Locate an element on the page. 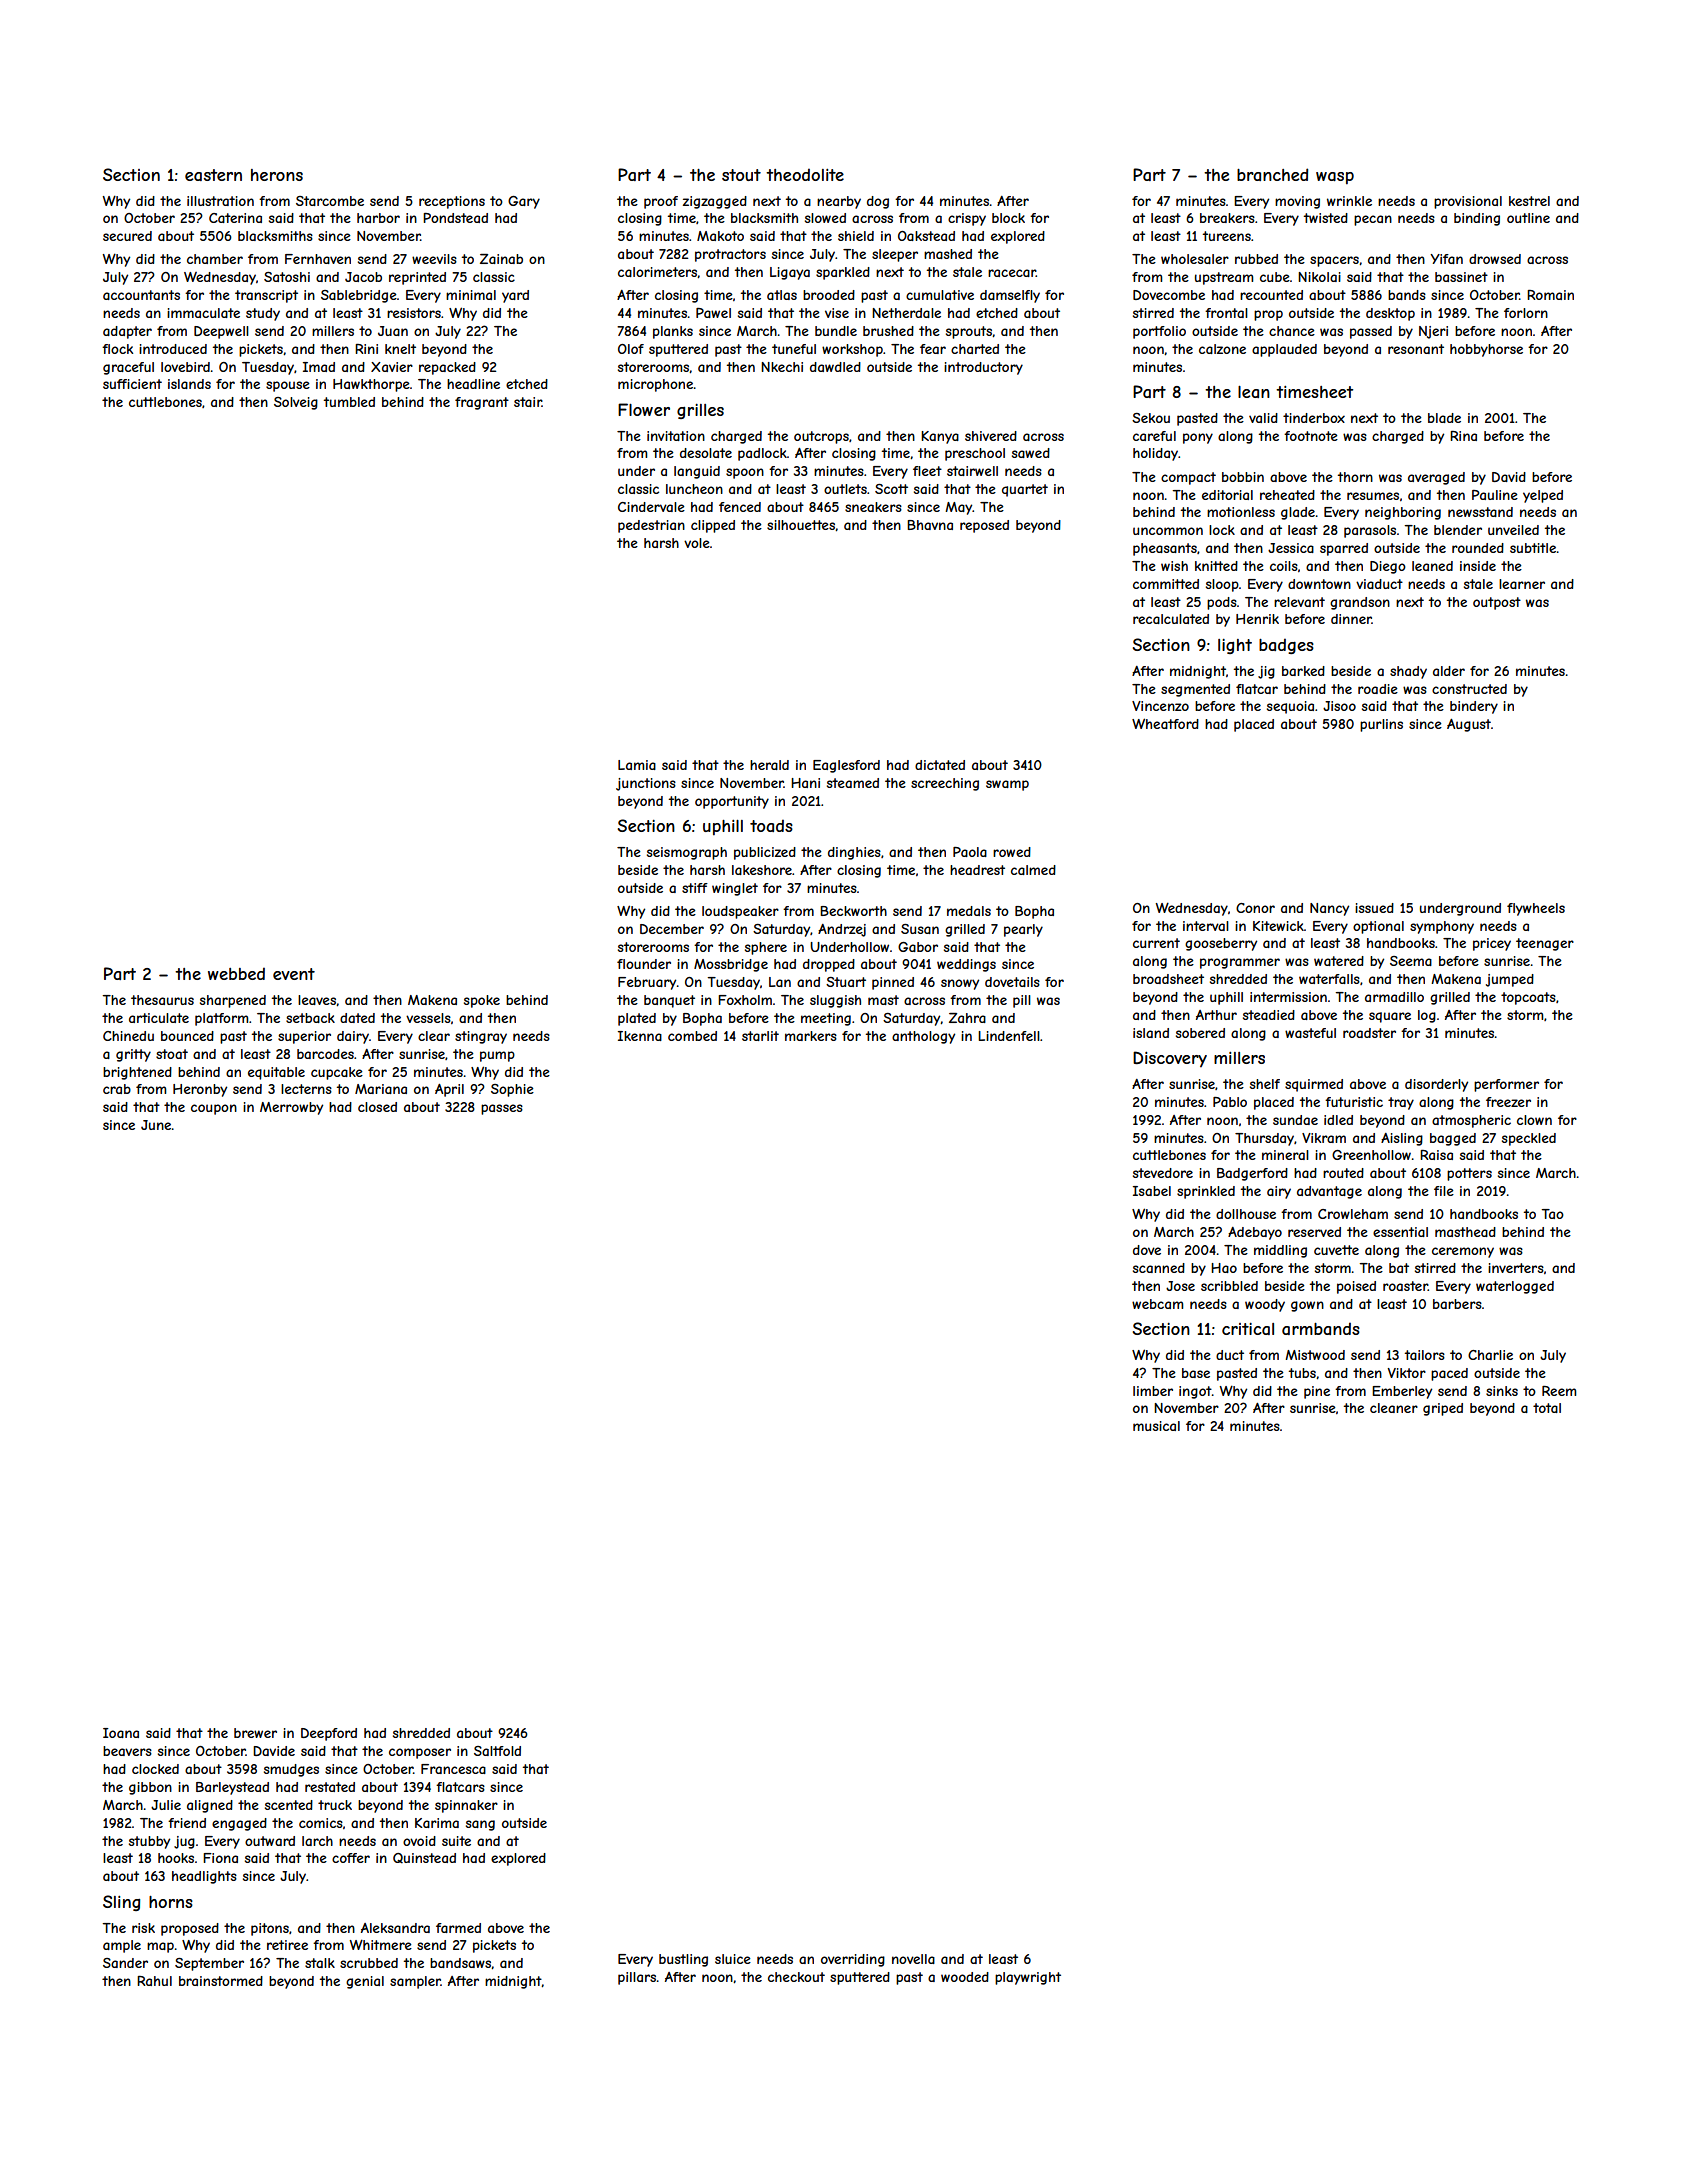  Sander is located at coordinates (125, 1963).
